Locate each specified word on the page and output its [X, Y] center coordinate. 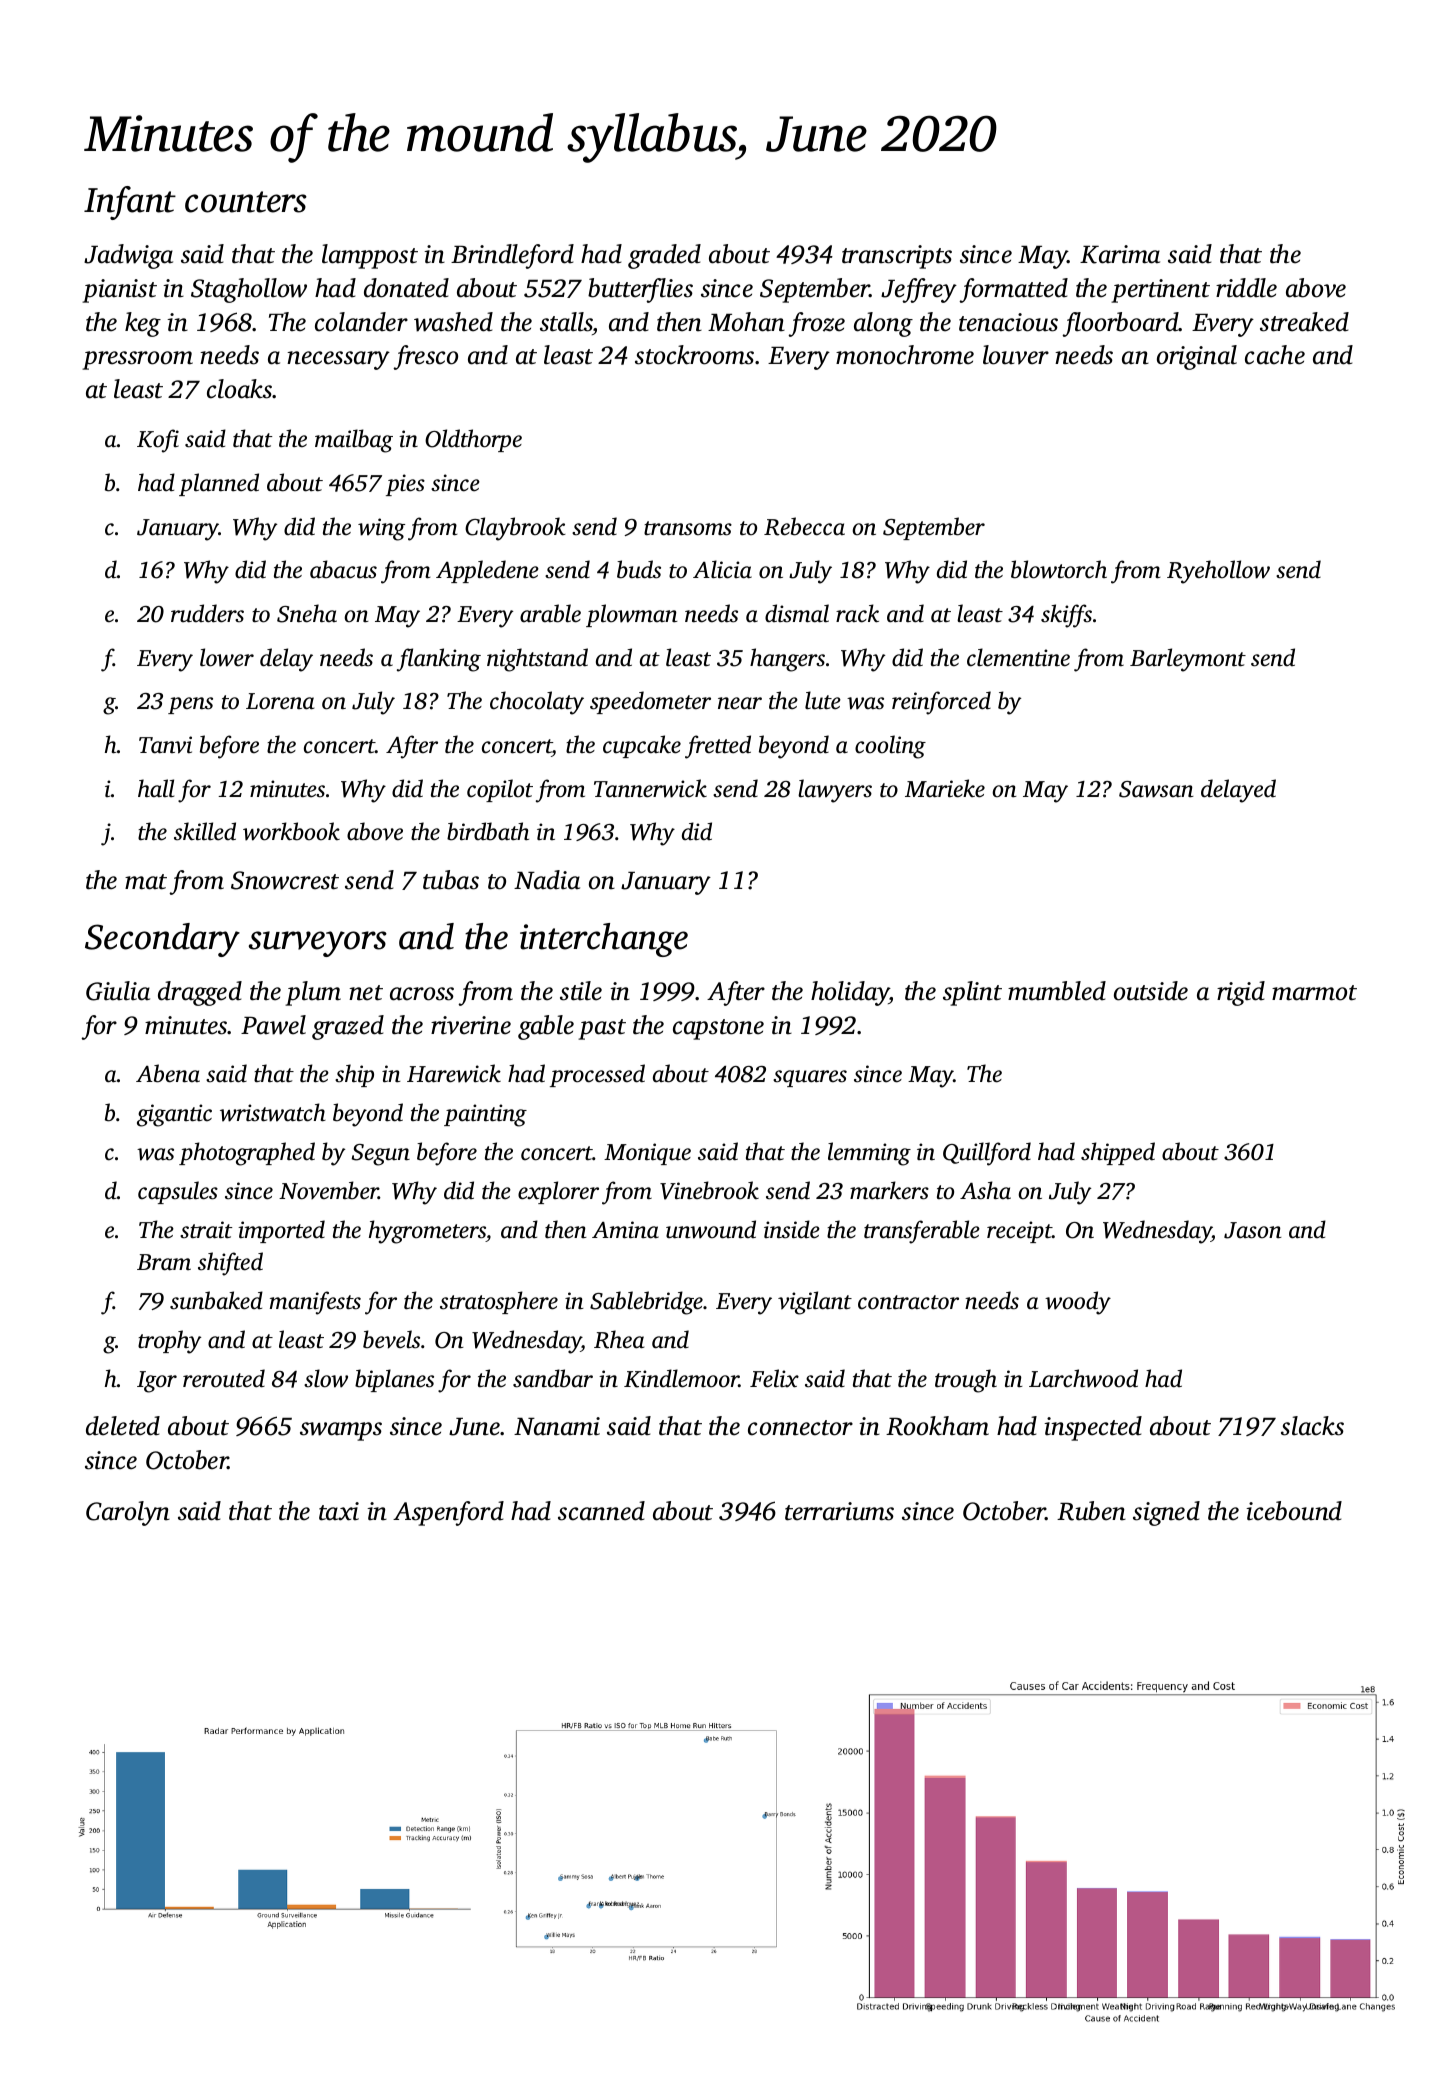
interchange [604, 940]
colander [361, 322]
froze [816, 324]
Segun [381, 1155]
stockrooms [694, 355]
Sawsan [1156, 789]
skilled [205, 831]
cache [1275, 355]
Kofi [158, 441]
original [1197, 357]
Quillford [987, 1154]
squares [810, 1078]
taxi [339, 1511]
